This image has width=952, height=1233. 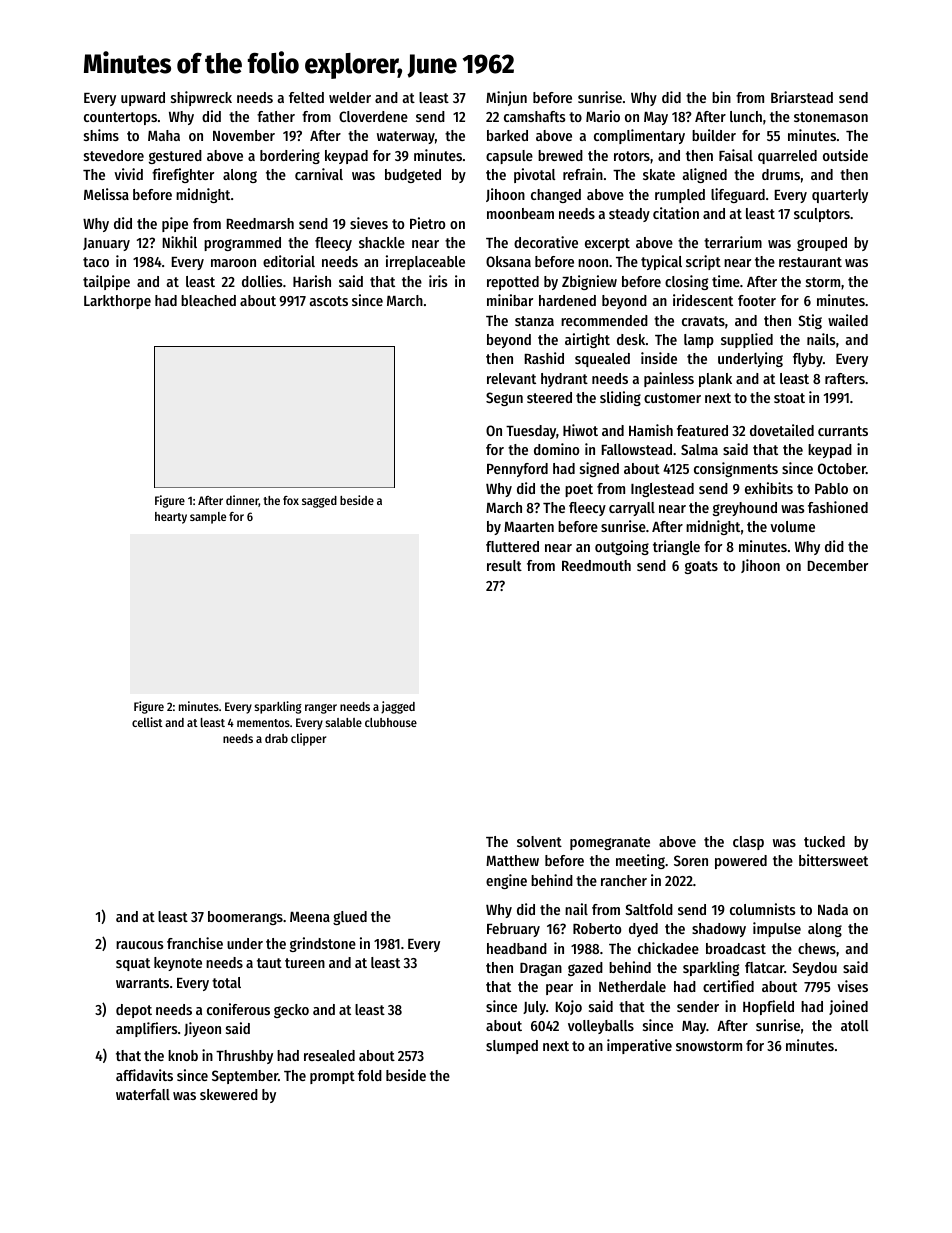 I want to click on upward, so click(x=143, y=99).
